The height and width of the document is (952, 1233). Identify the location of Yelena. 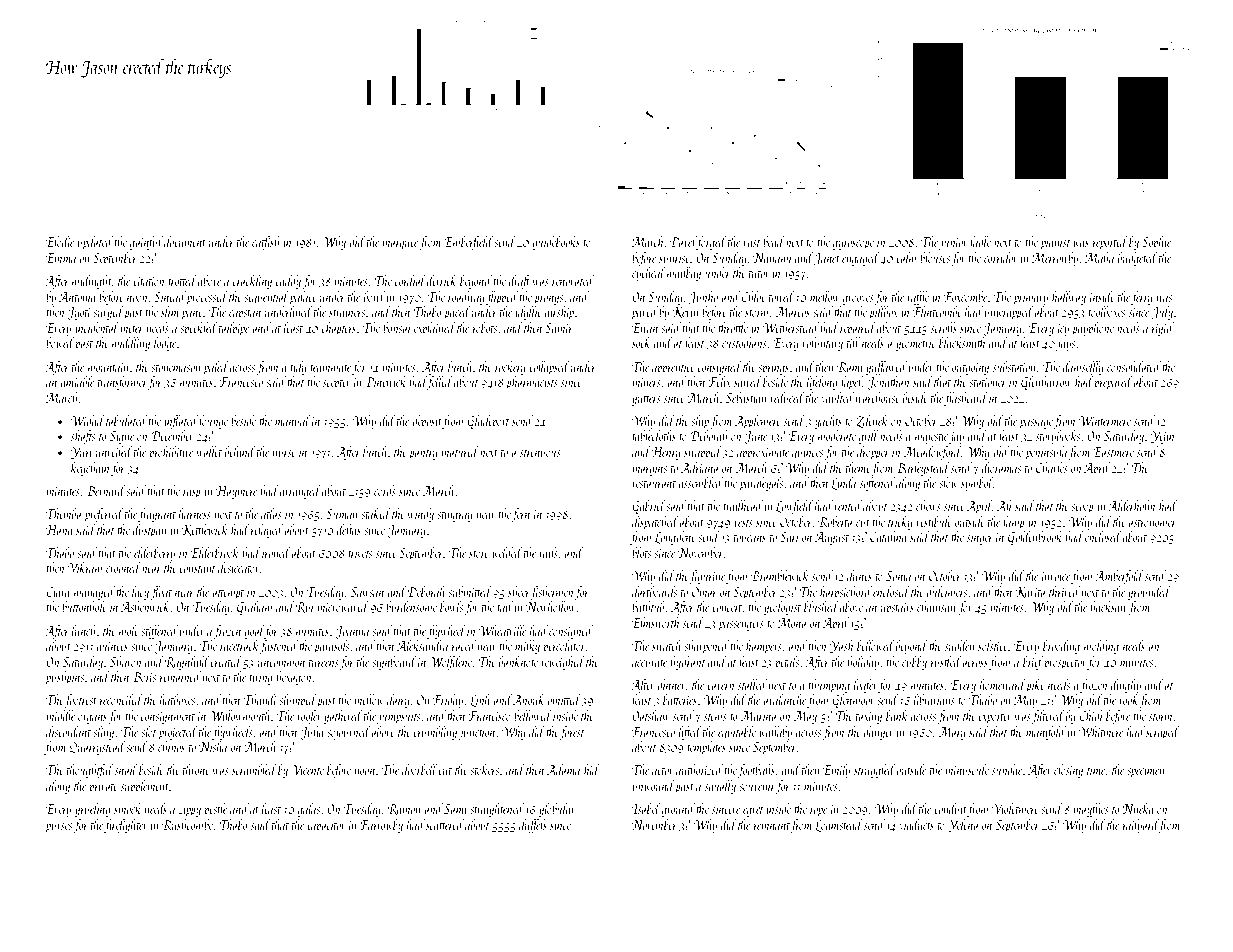
(963, 825).
